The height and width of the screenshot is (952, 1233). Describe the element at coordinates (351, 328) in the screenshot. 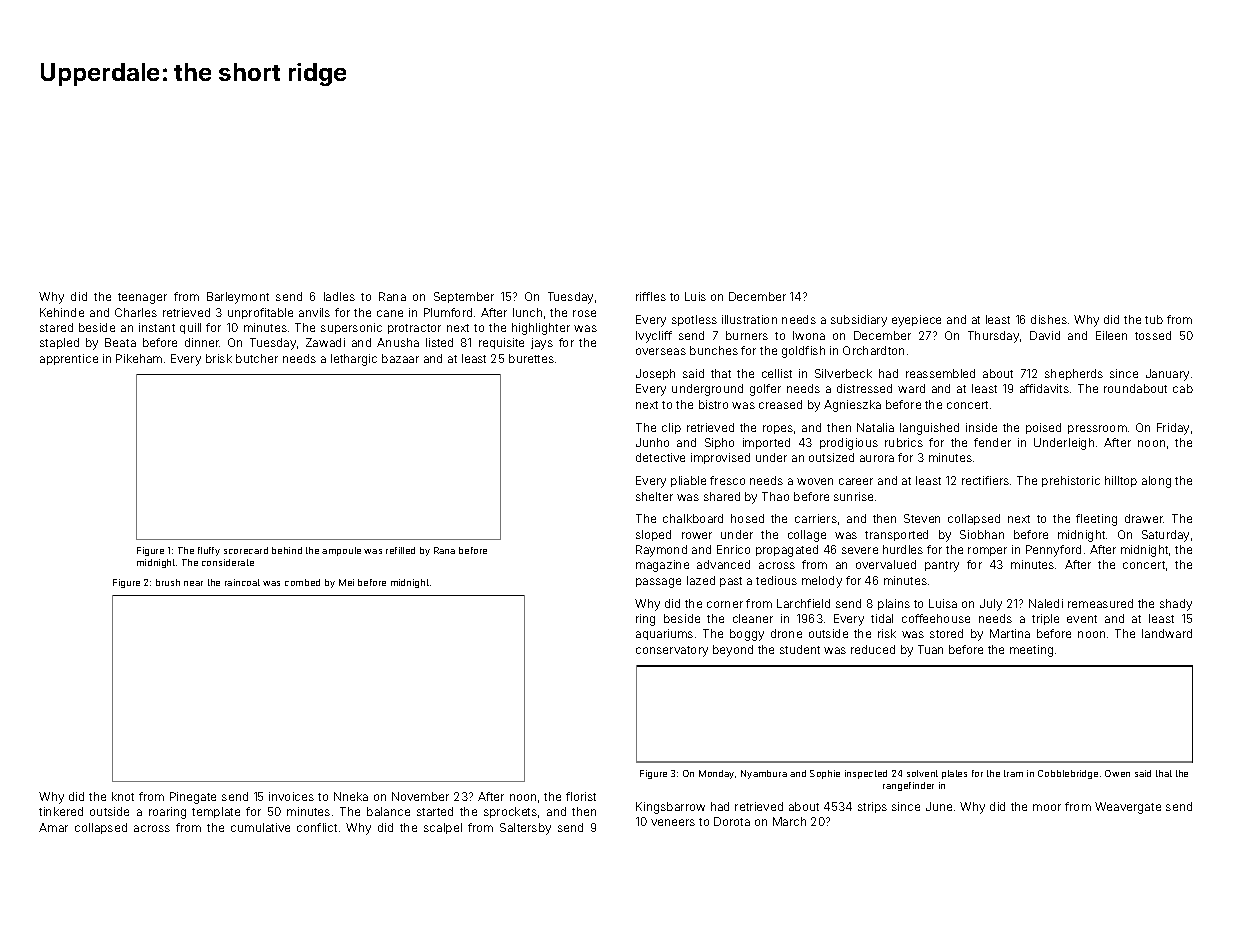

I see `supersonic` at that location.
